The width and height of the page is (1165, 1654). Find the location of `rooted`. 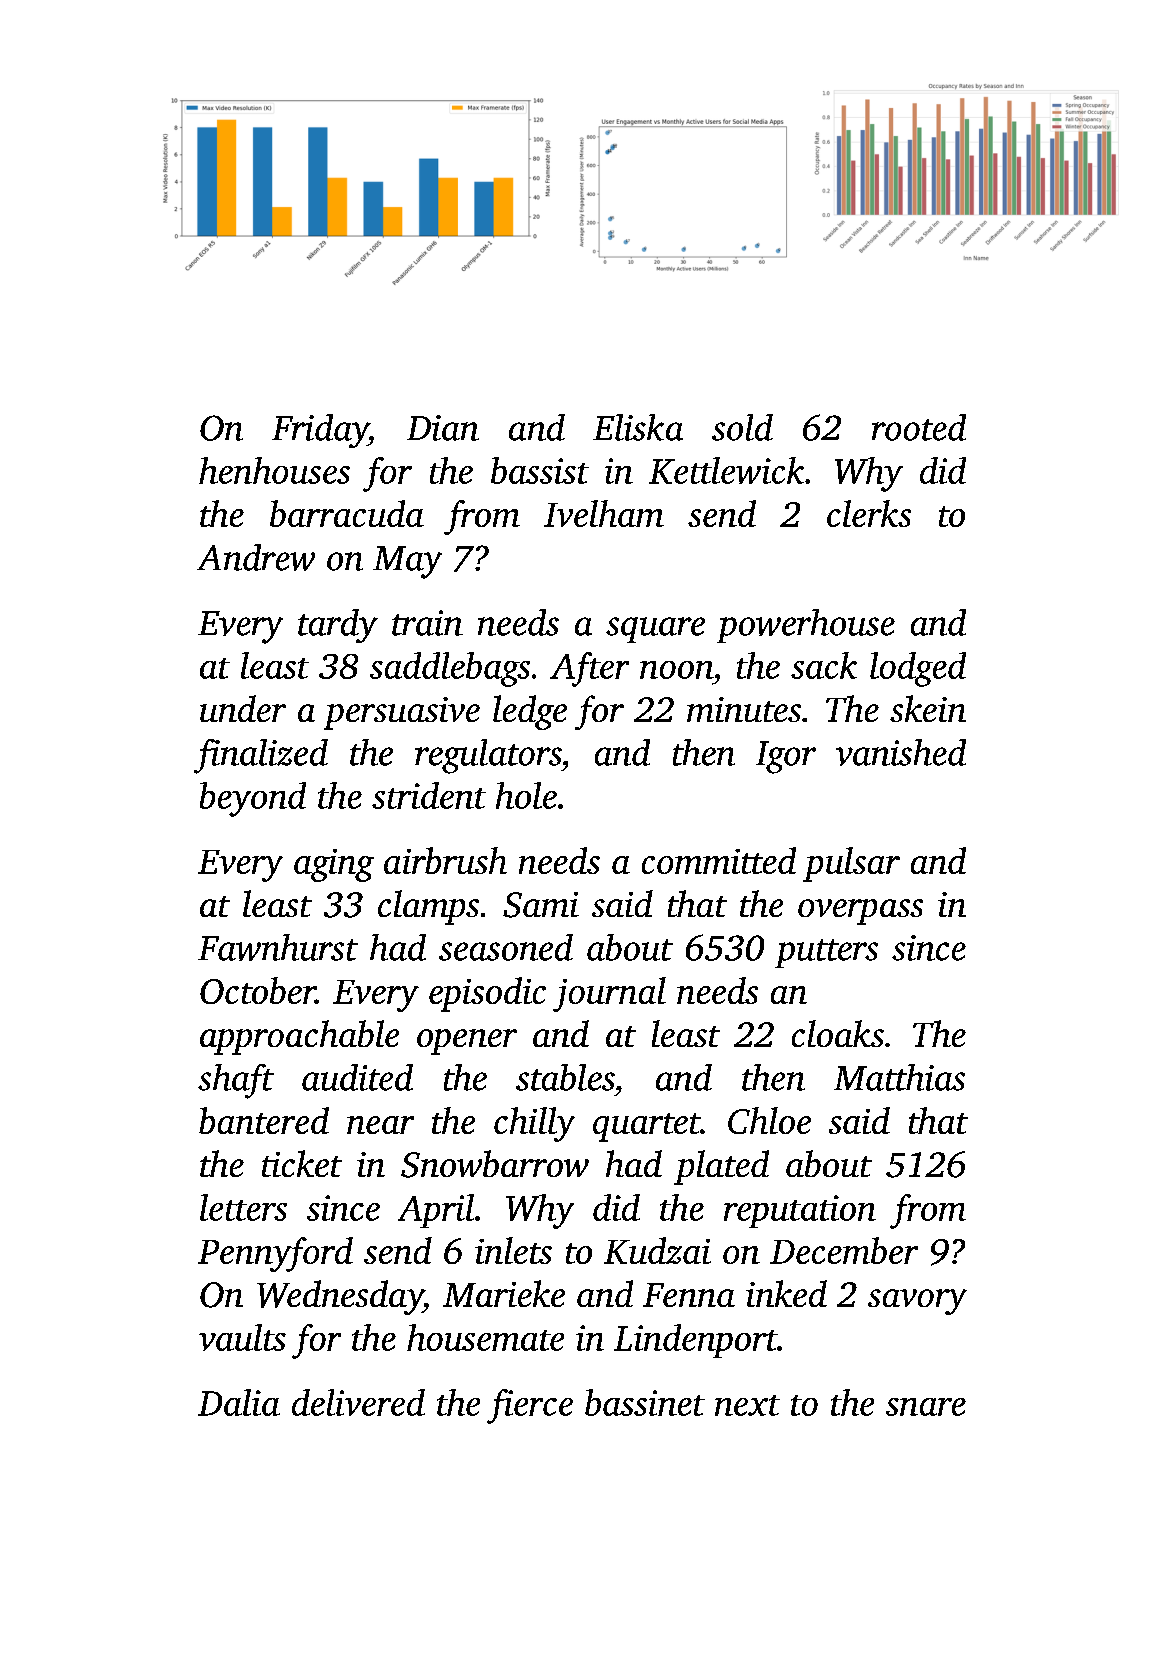

rooted is located at coordinates (919, 427).
